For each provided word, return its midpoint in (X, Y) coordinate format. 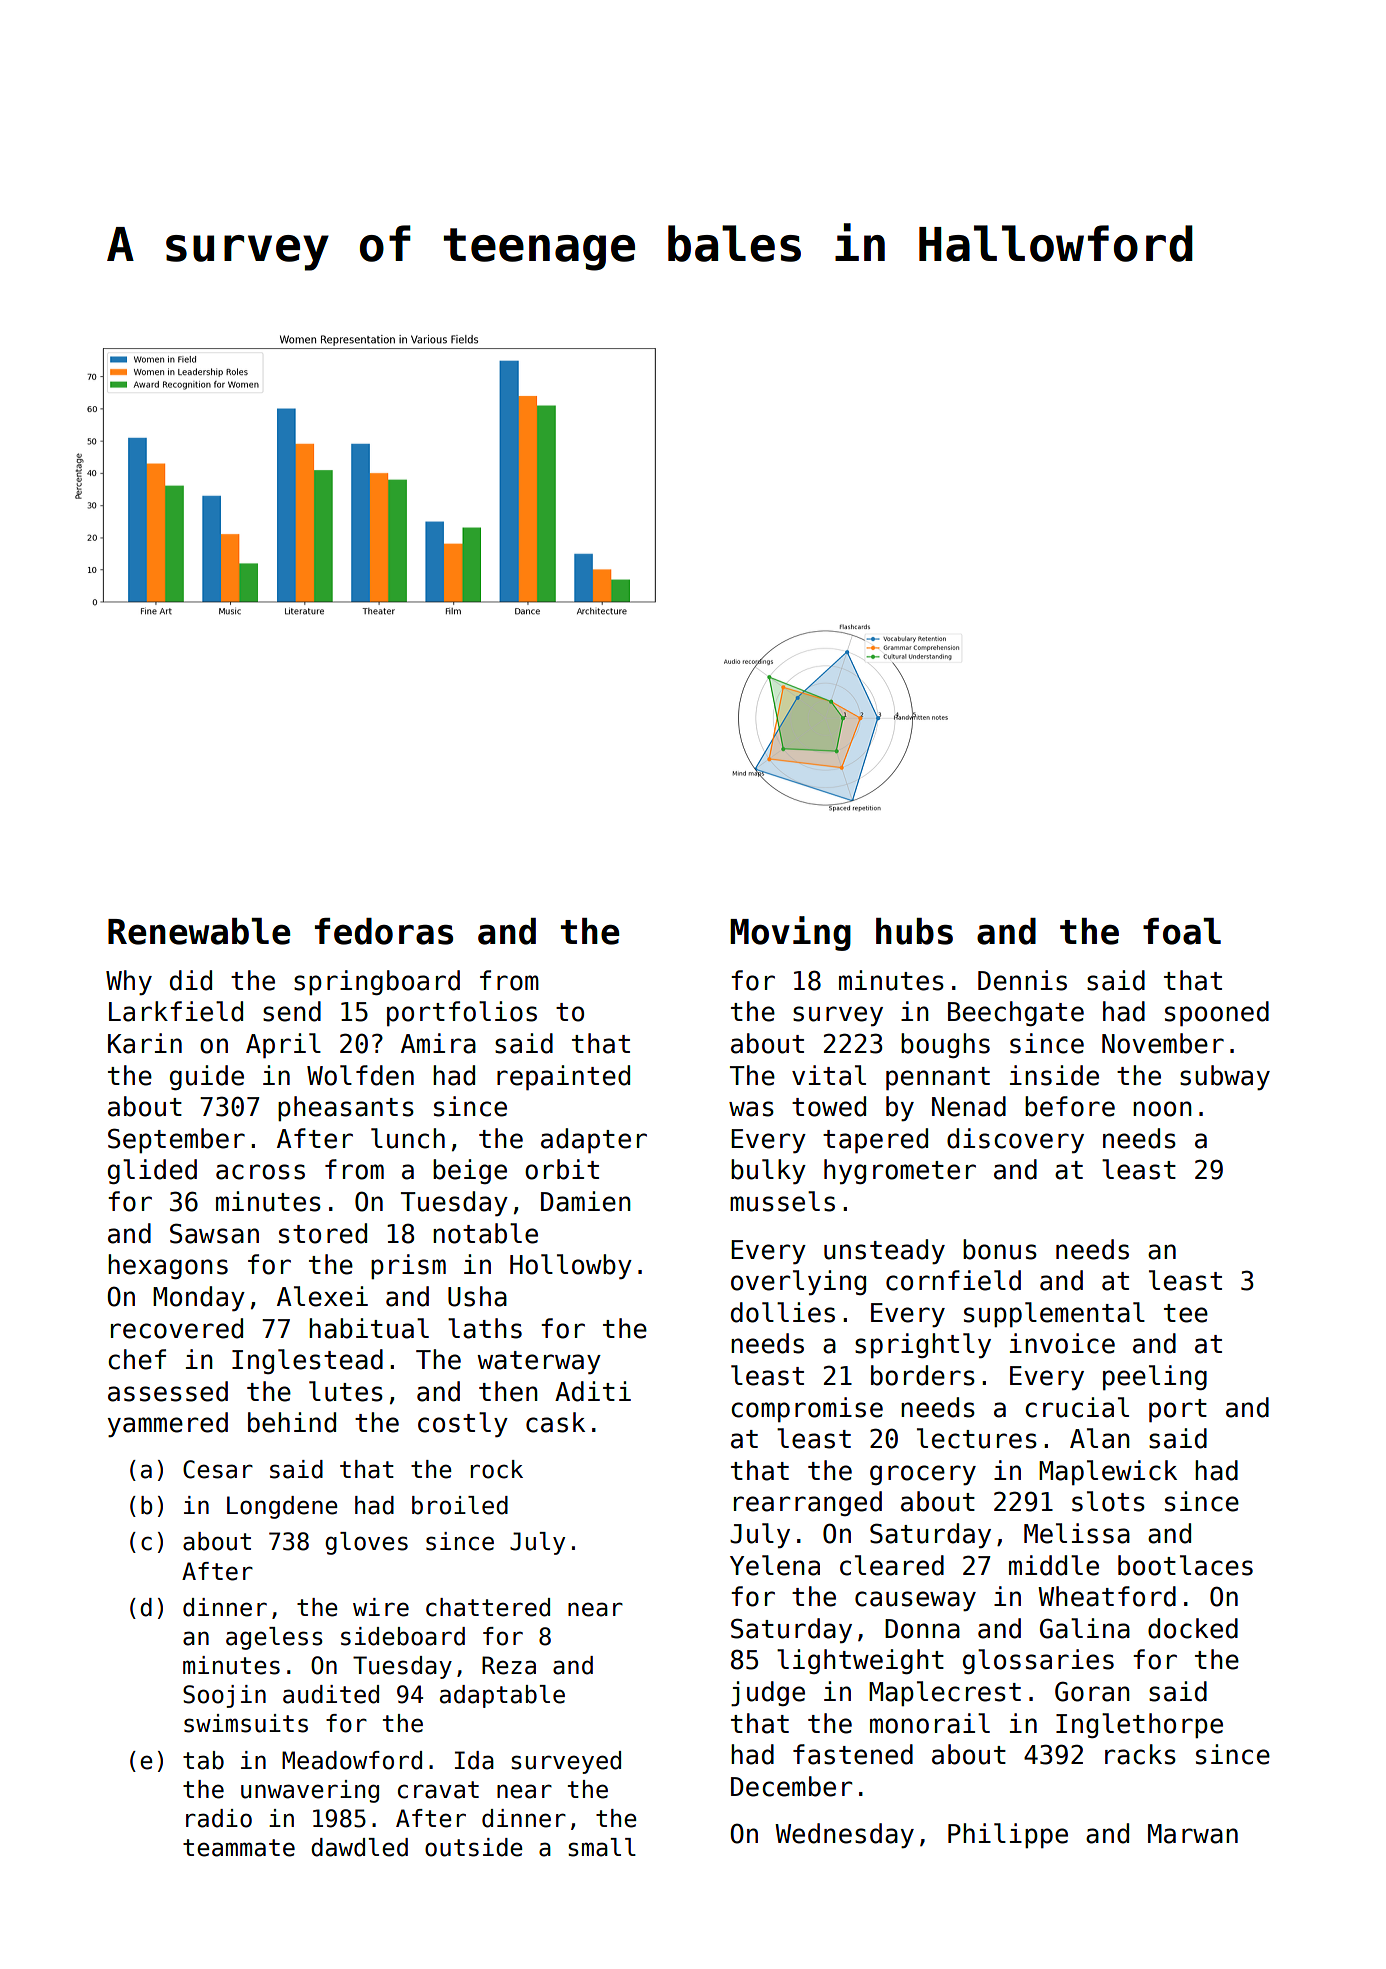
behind (292, 1422)
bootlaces (1185, 1565)
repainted (563, 1078)
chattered (488, 1607)
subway (1225, 1077)
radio (219, 1818)
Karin (145, 1043)
